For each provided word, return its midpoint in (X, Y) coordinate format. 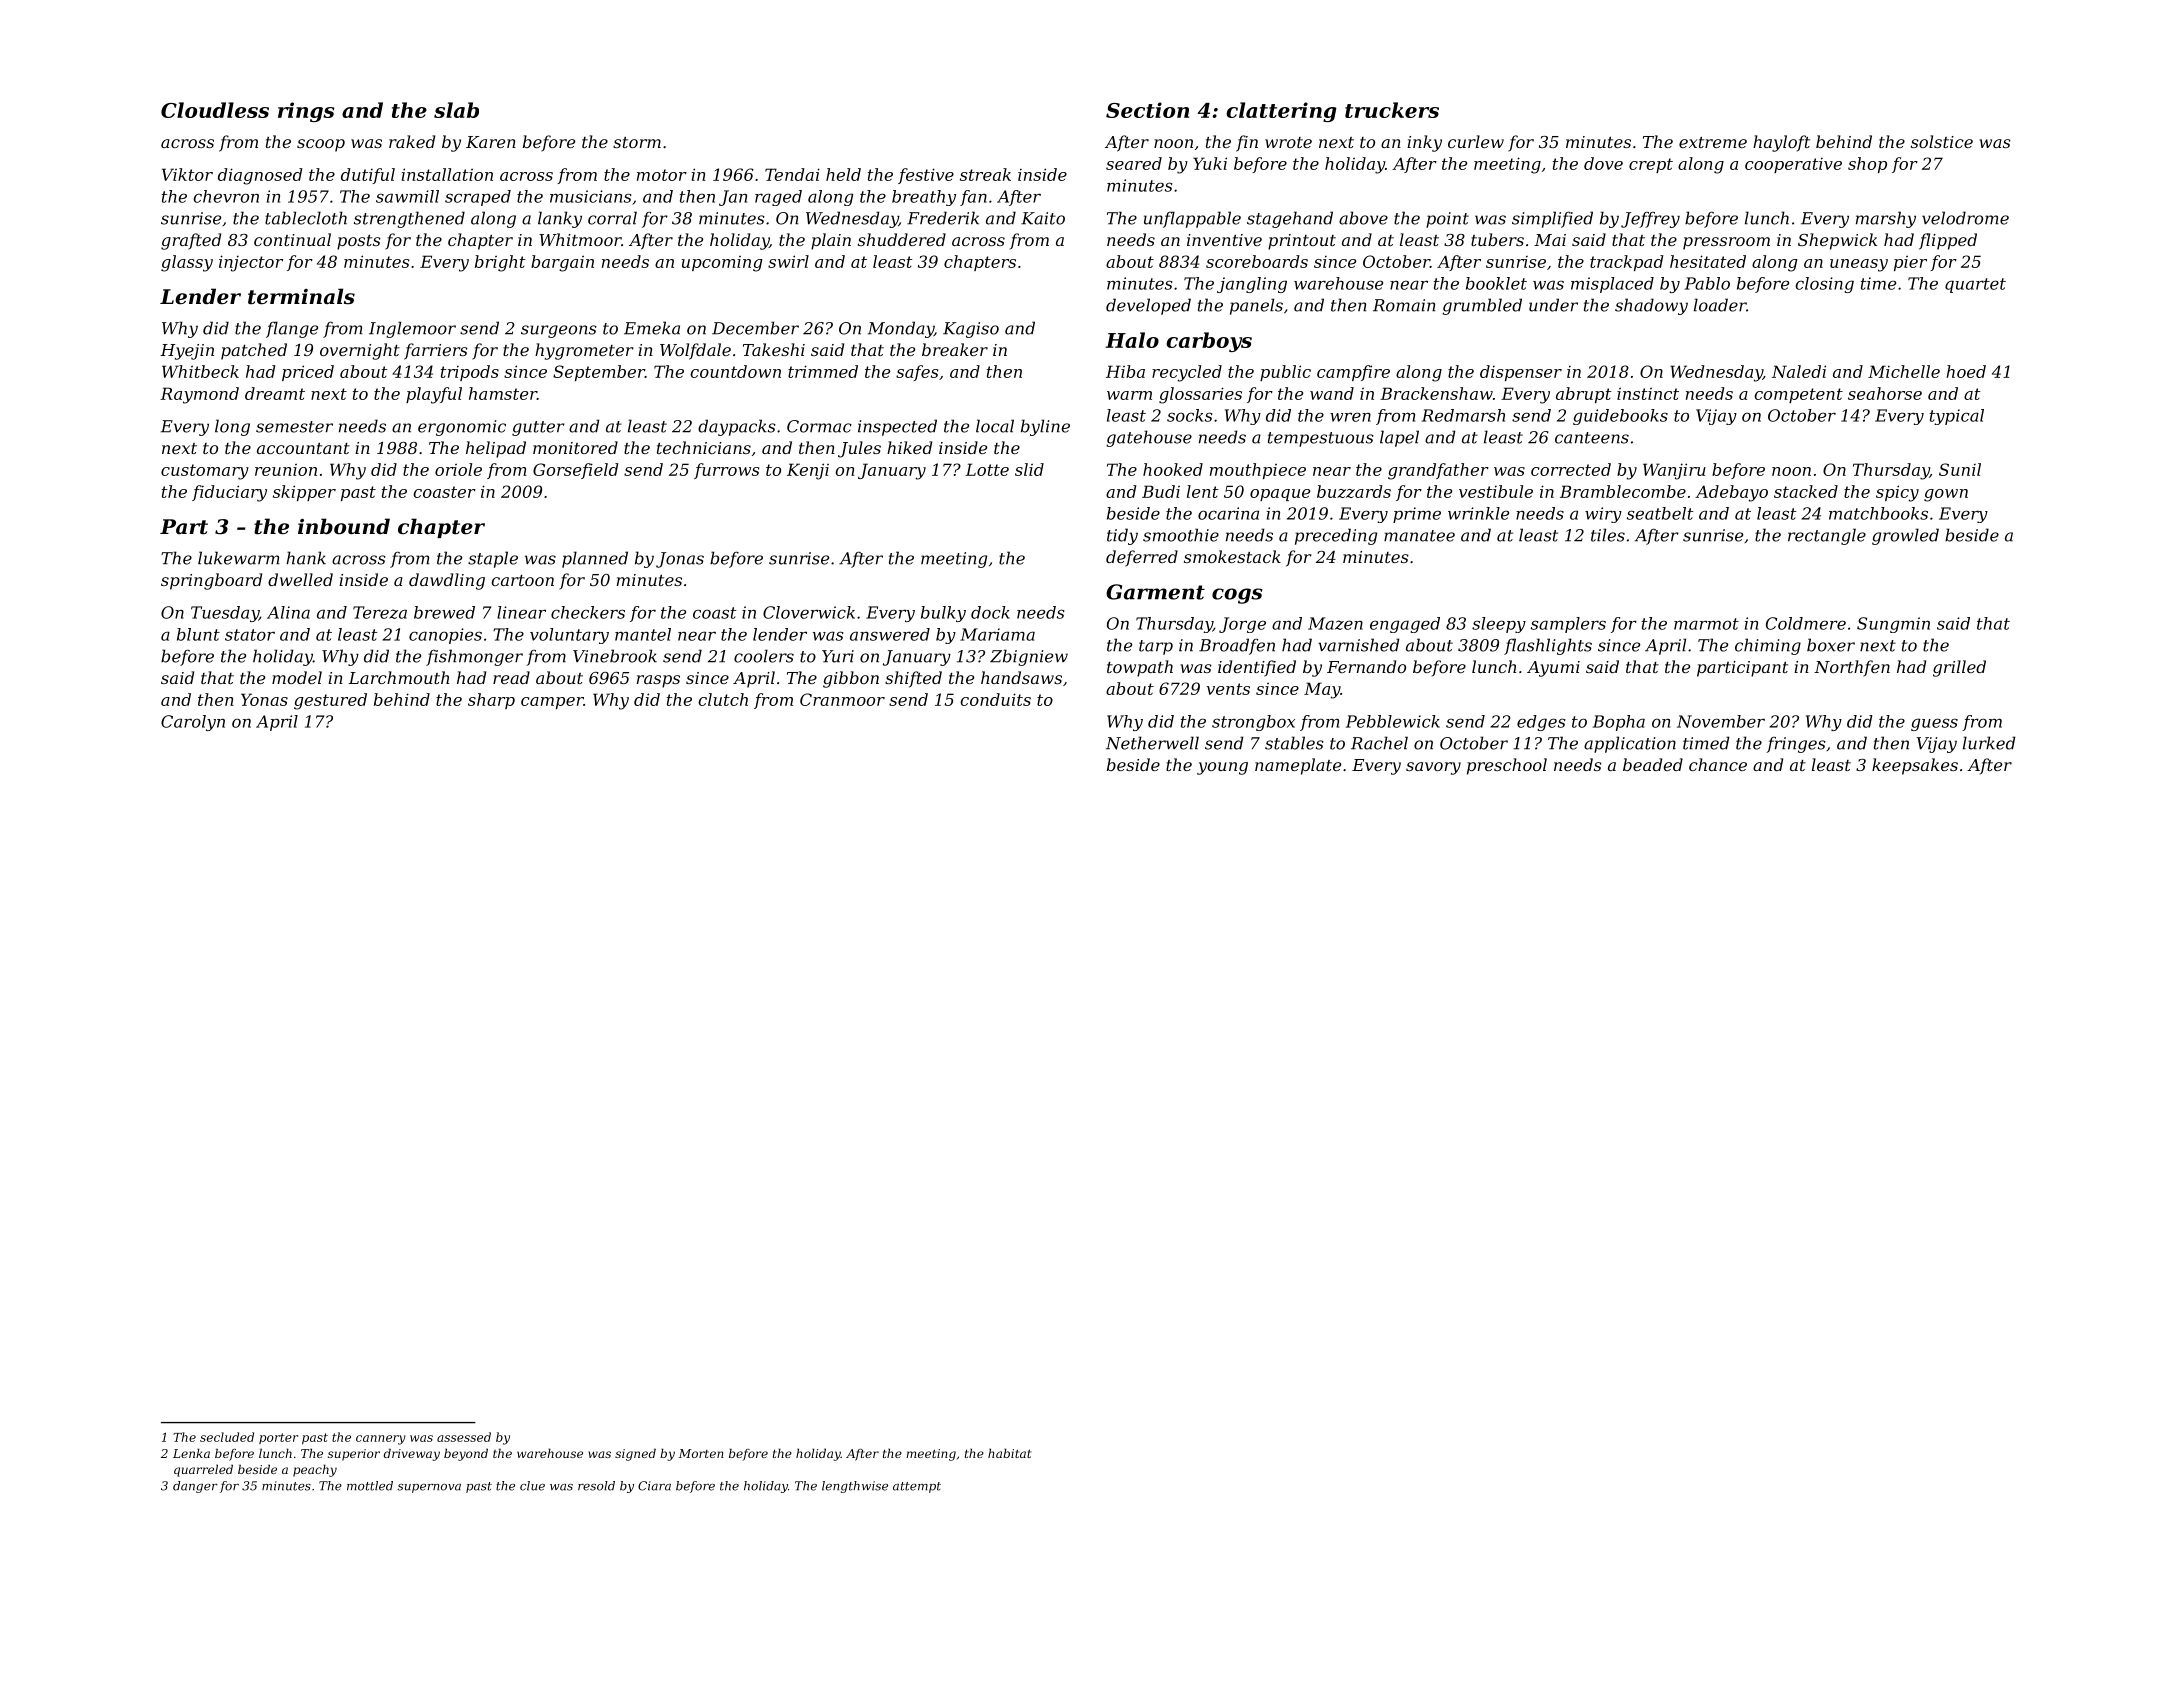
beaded (1653, 764)
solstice (1942, 141)
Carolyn (193, 723)
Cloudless (215, 110)
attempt (917, 1487)
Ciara (654, 1486)
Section (1147, 110)
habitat (1009, 1453)
